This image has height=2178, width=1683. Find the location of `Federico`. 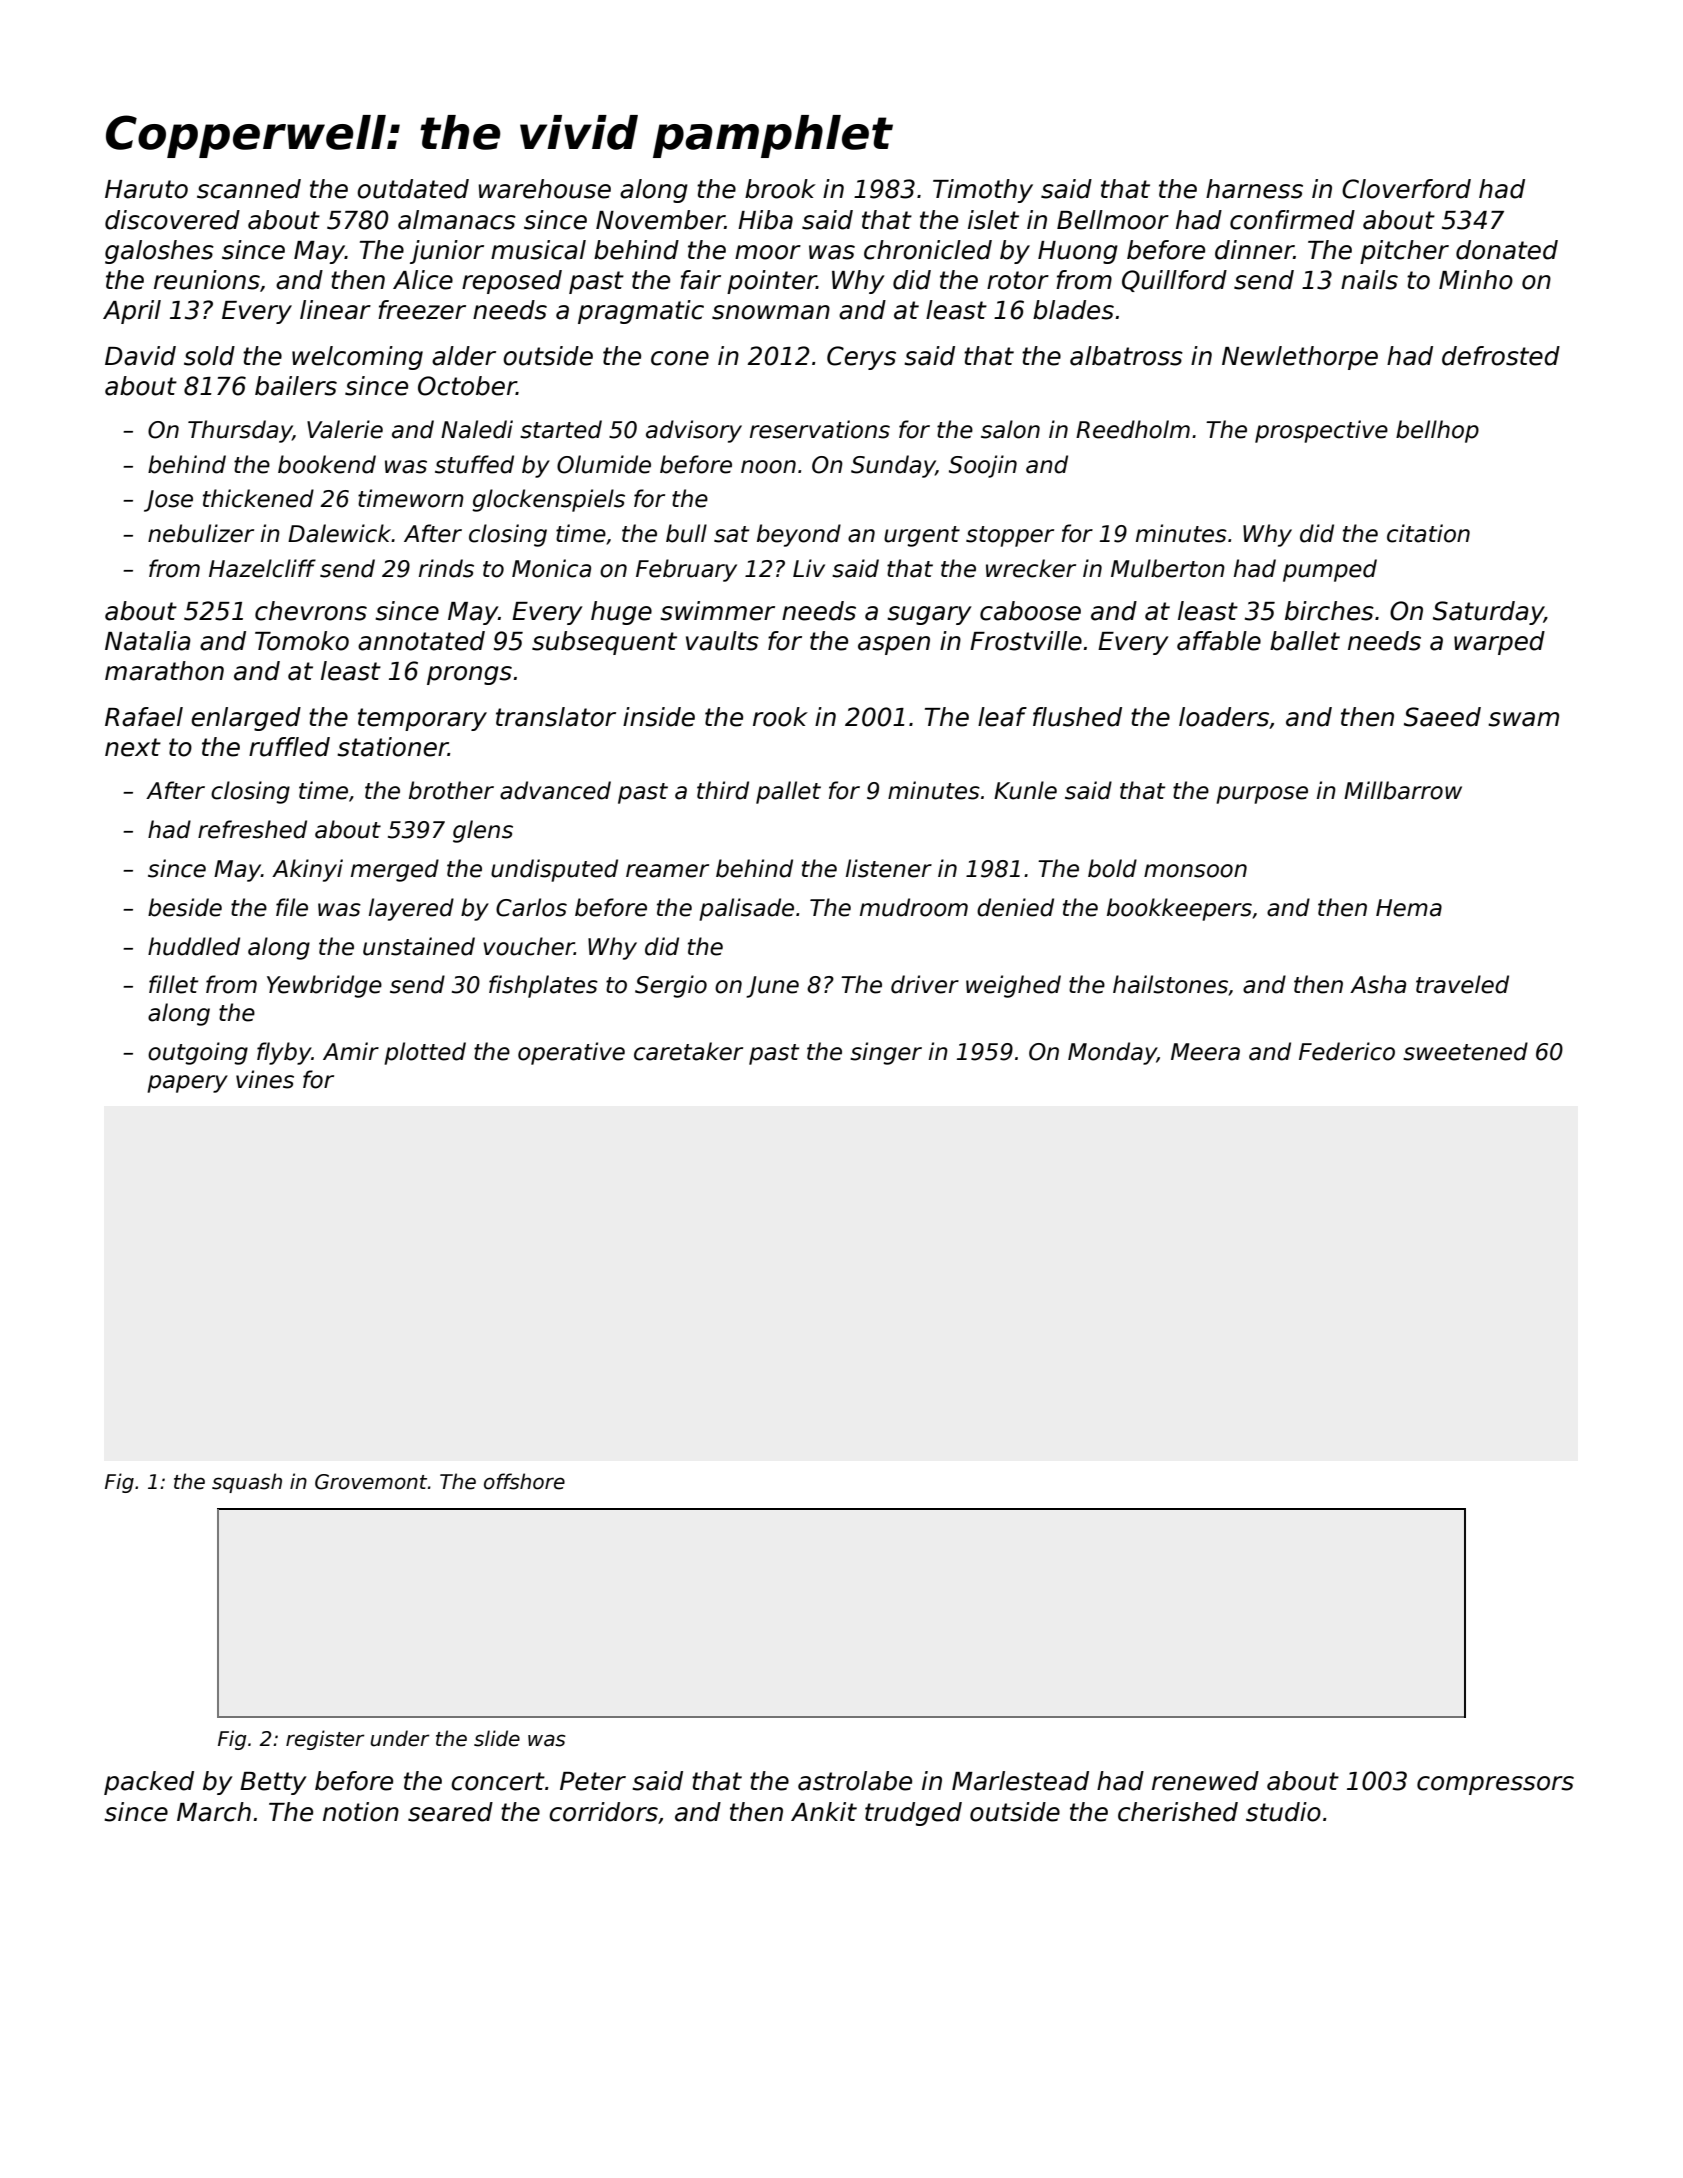

Federico is located at coordinates (1347, 1051).
